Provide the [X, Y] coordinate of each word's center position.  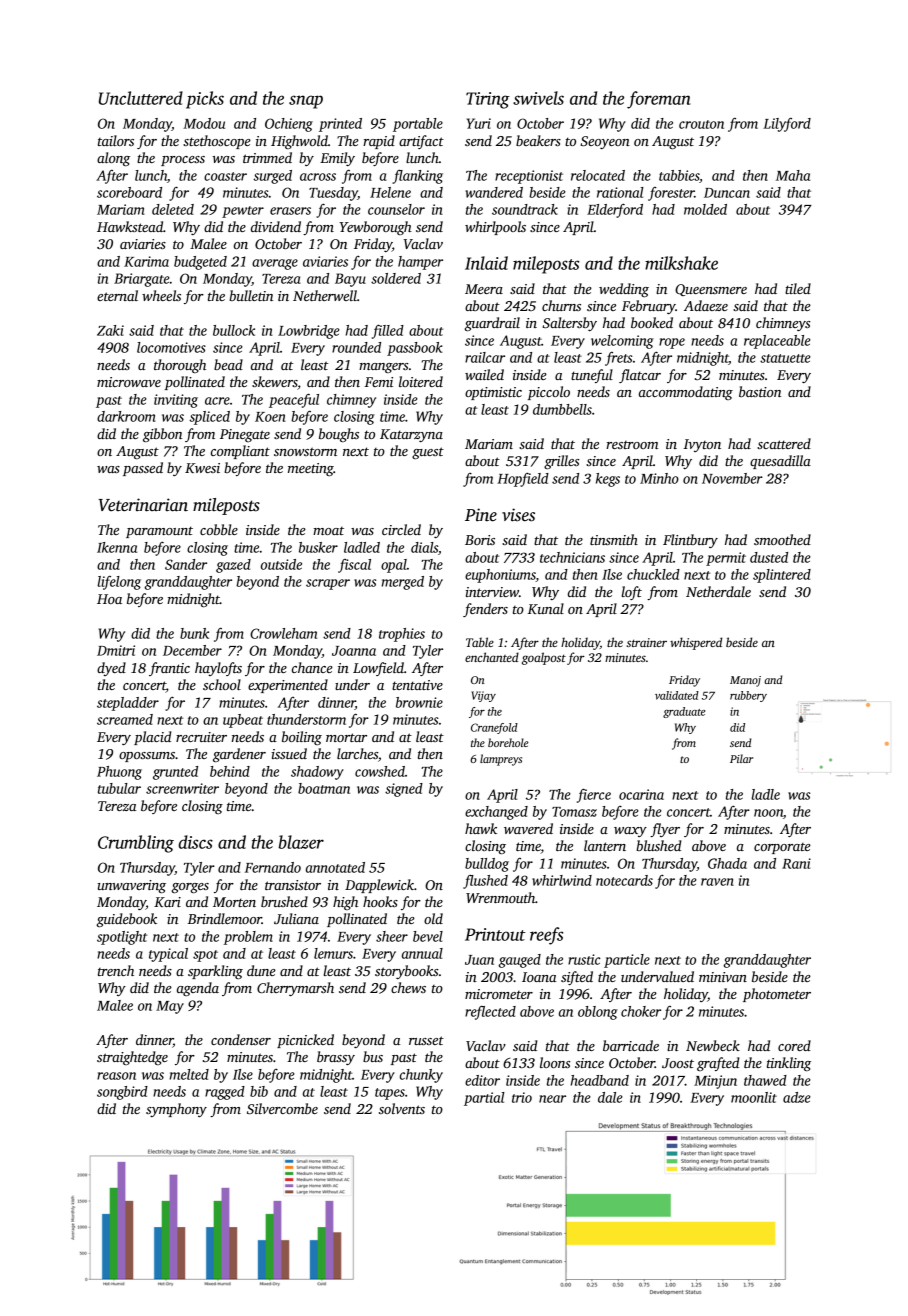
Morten [234, 902]
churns [561, 305]
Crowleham [283, 633]
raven [717, 882]
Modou [204, 123]
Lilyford [787, 125]
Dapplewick [379, 886]
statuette [785, 358]
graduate [684, 712]
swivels [538, 98]
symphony [176, 1110]
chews [408, 987]
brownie [419, 702]
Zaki [110, 330]
